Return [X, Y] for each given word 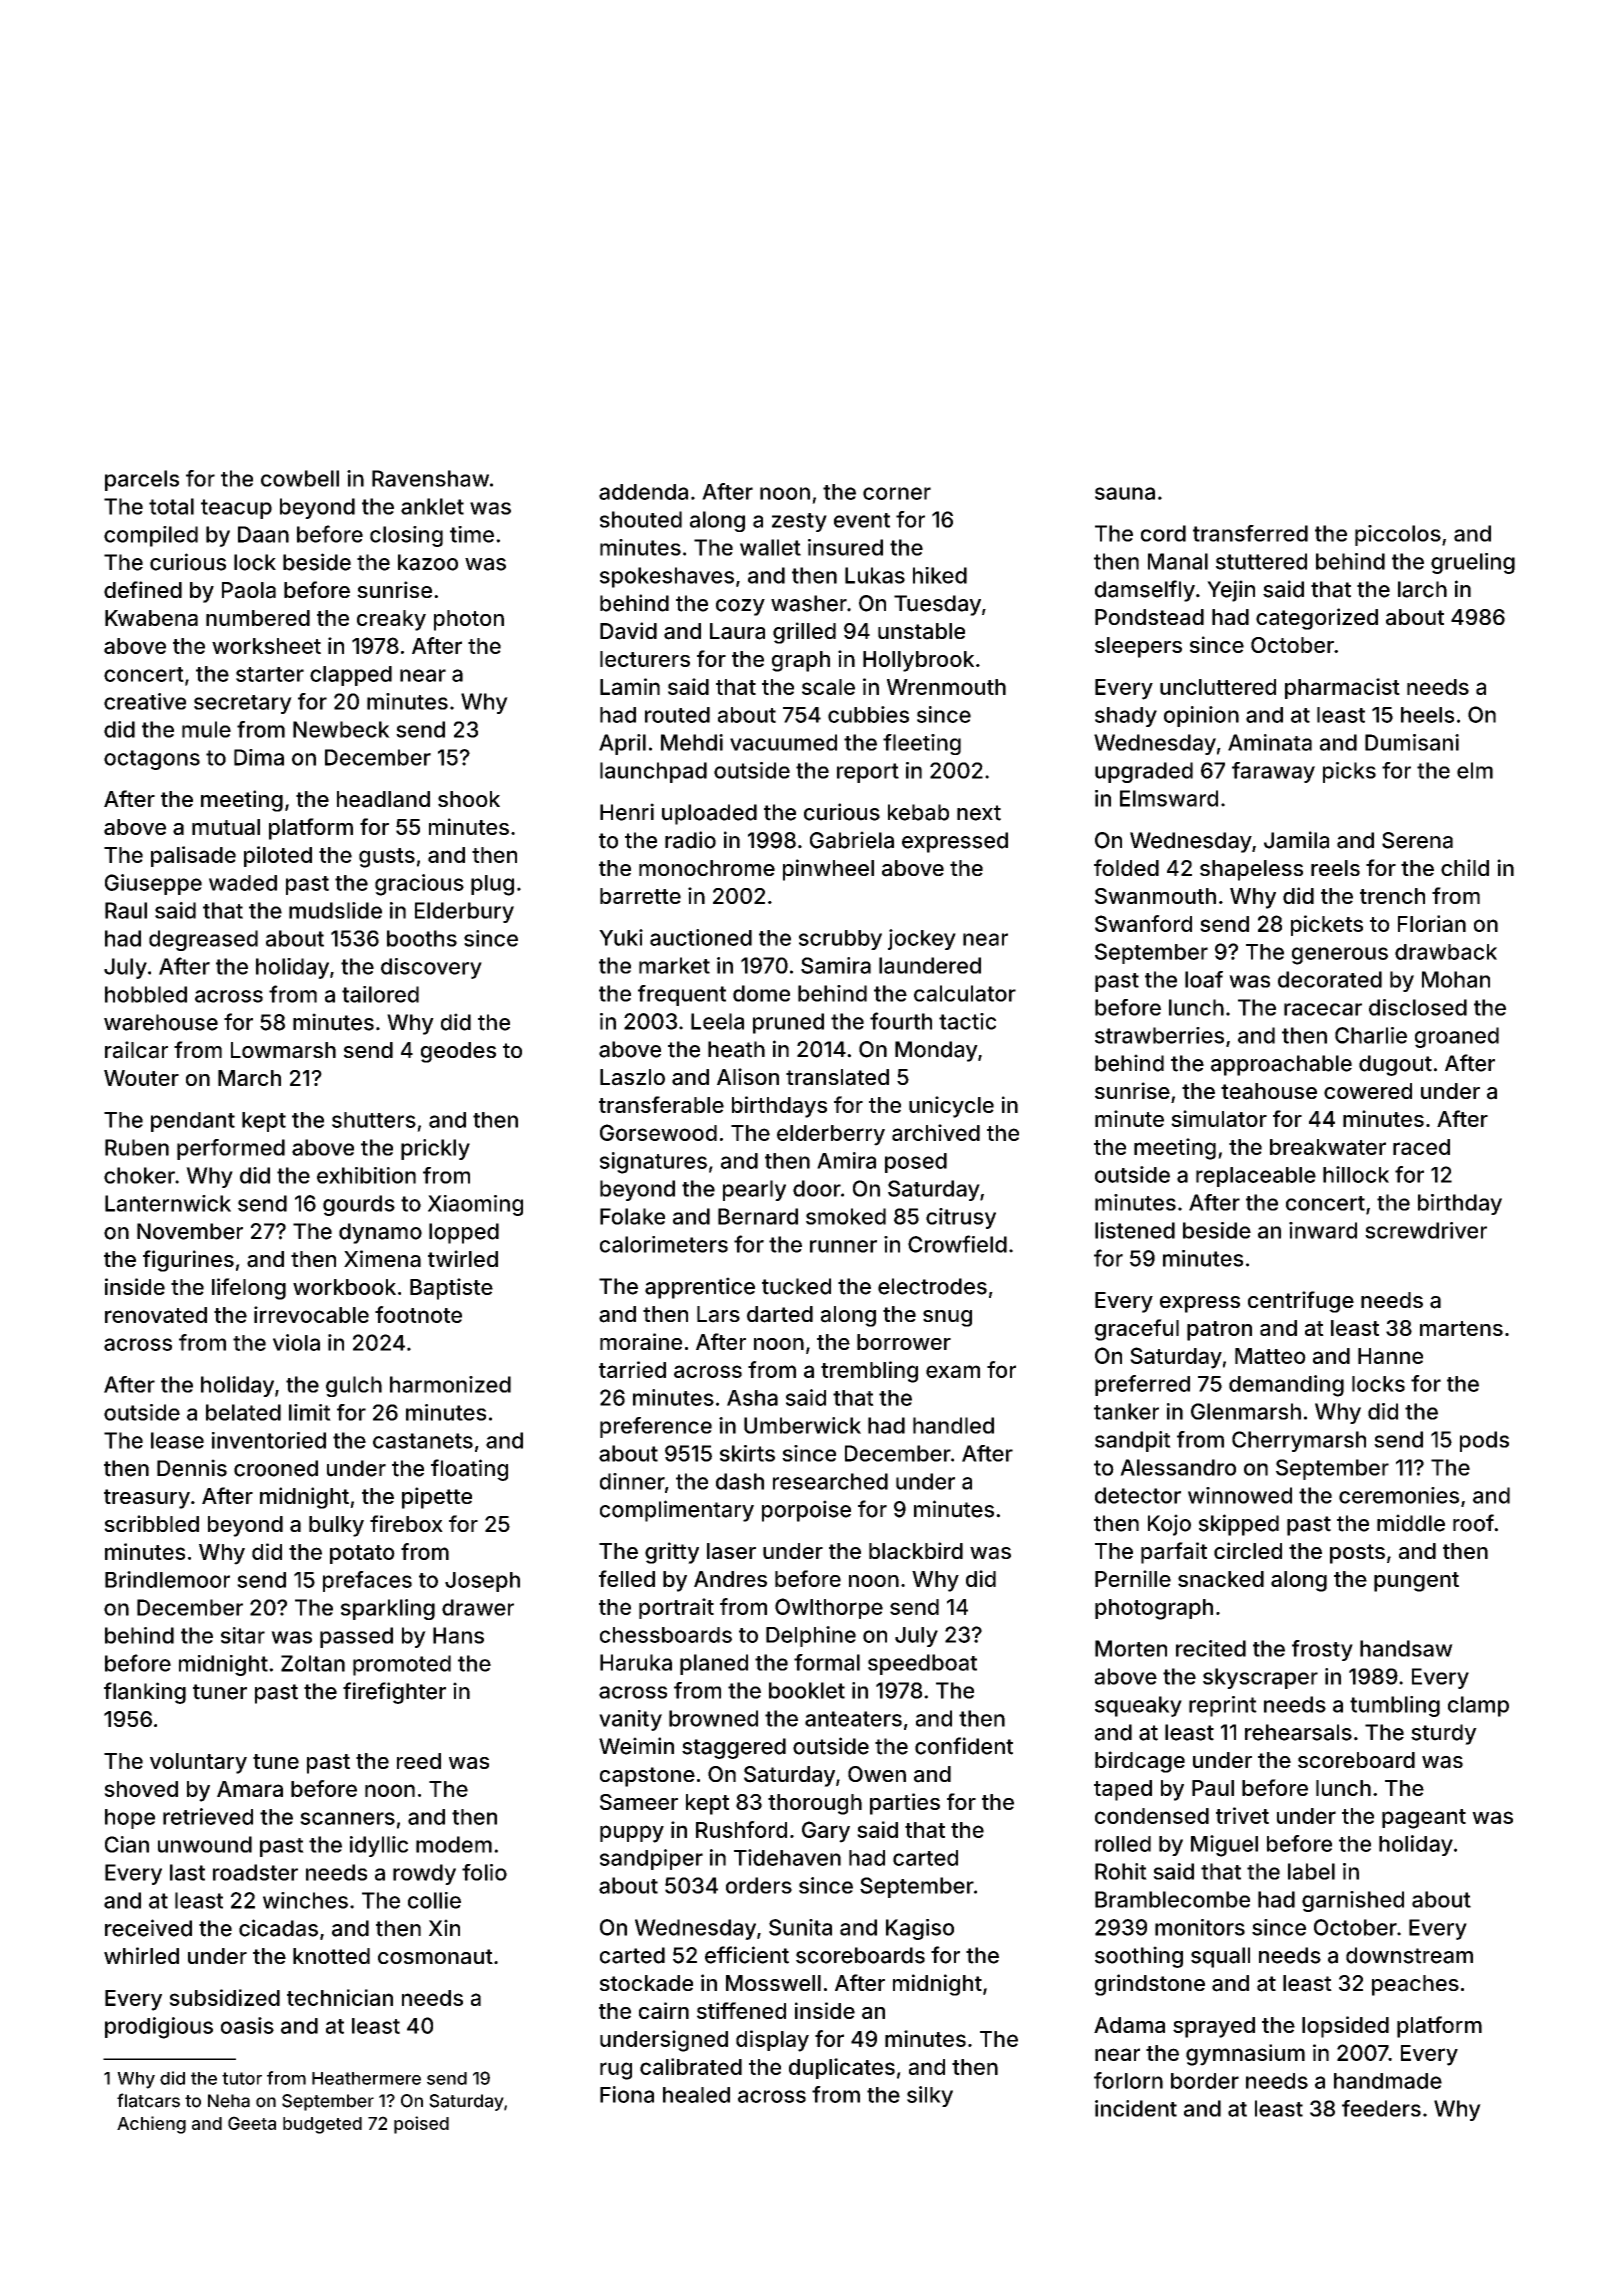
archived [936, 1132]
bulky [336, 1526]
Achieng [151, 2125]
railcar [136, 1050]
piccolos [1398, 535]
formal [827, 1662]
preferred [1142, 1385]
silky [930, 2096]
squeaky [1138, 1706]
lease [177, 1440]
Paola [249, 590]
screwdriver [1426, 1230]
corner [897, 493]
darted [780, 1314]
